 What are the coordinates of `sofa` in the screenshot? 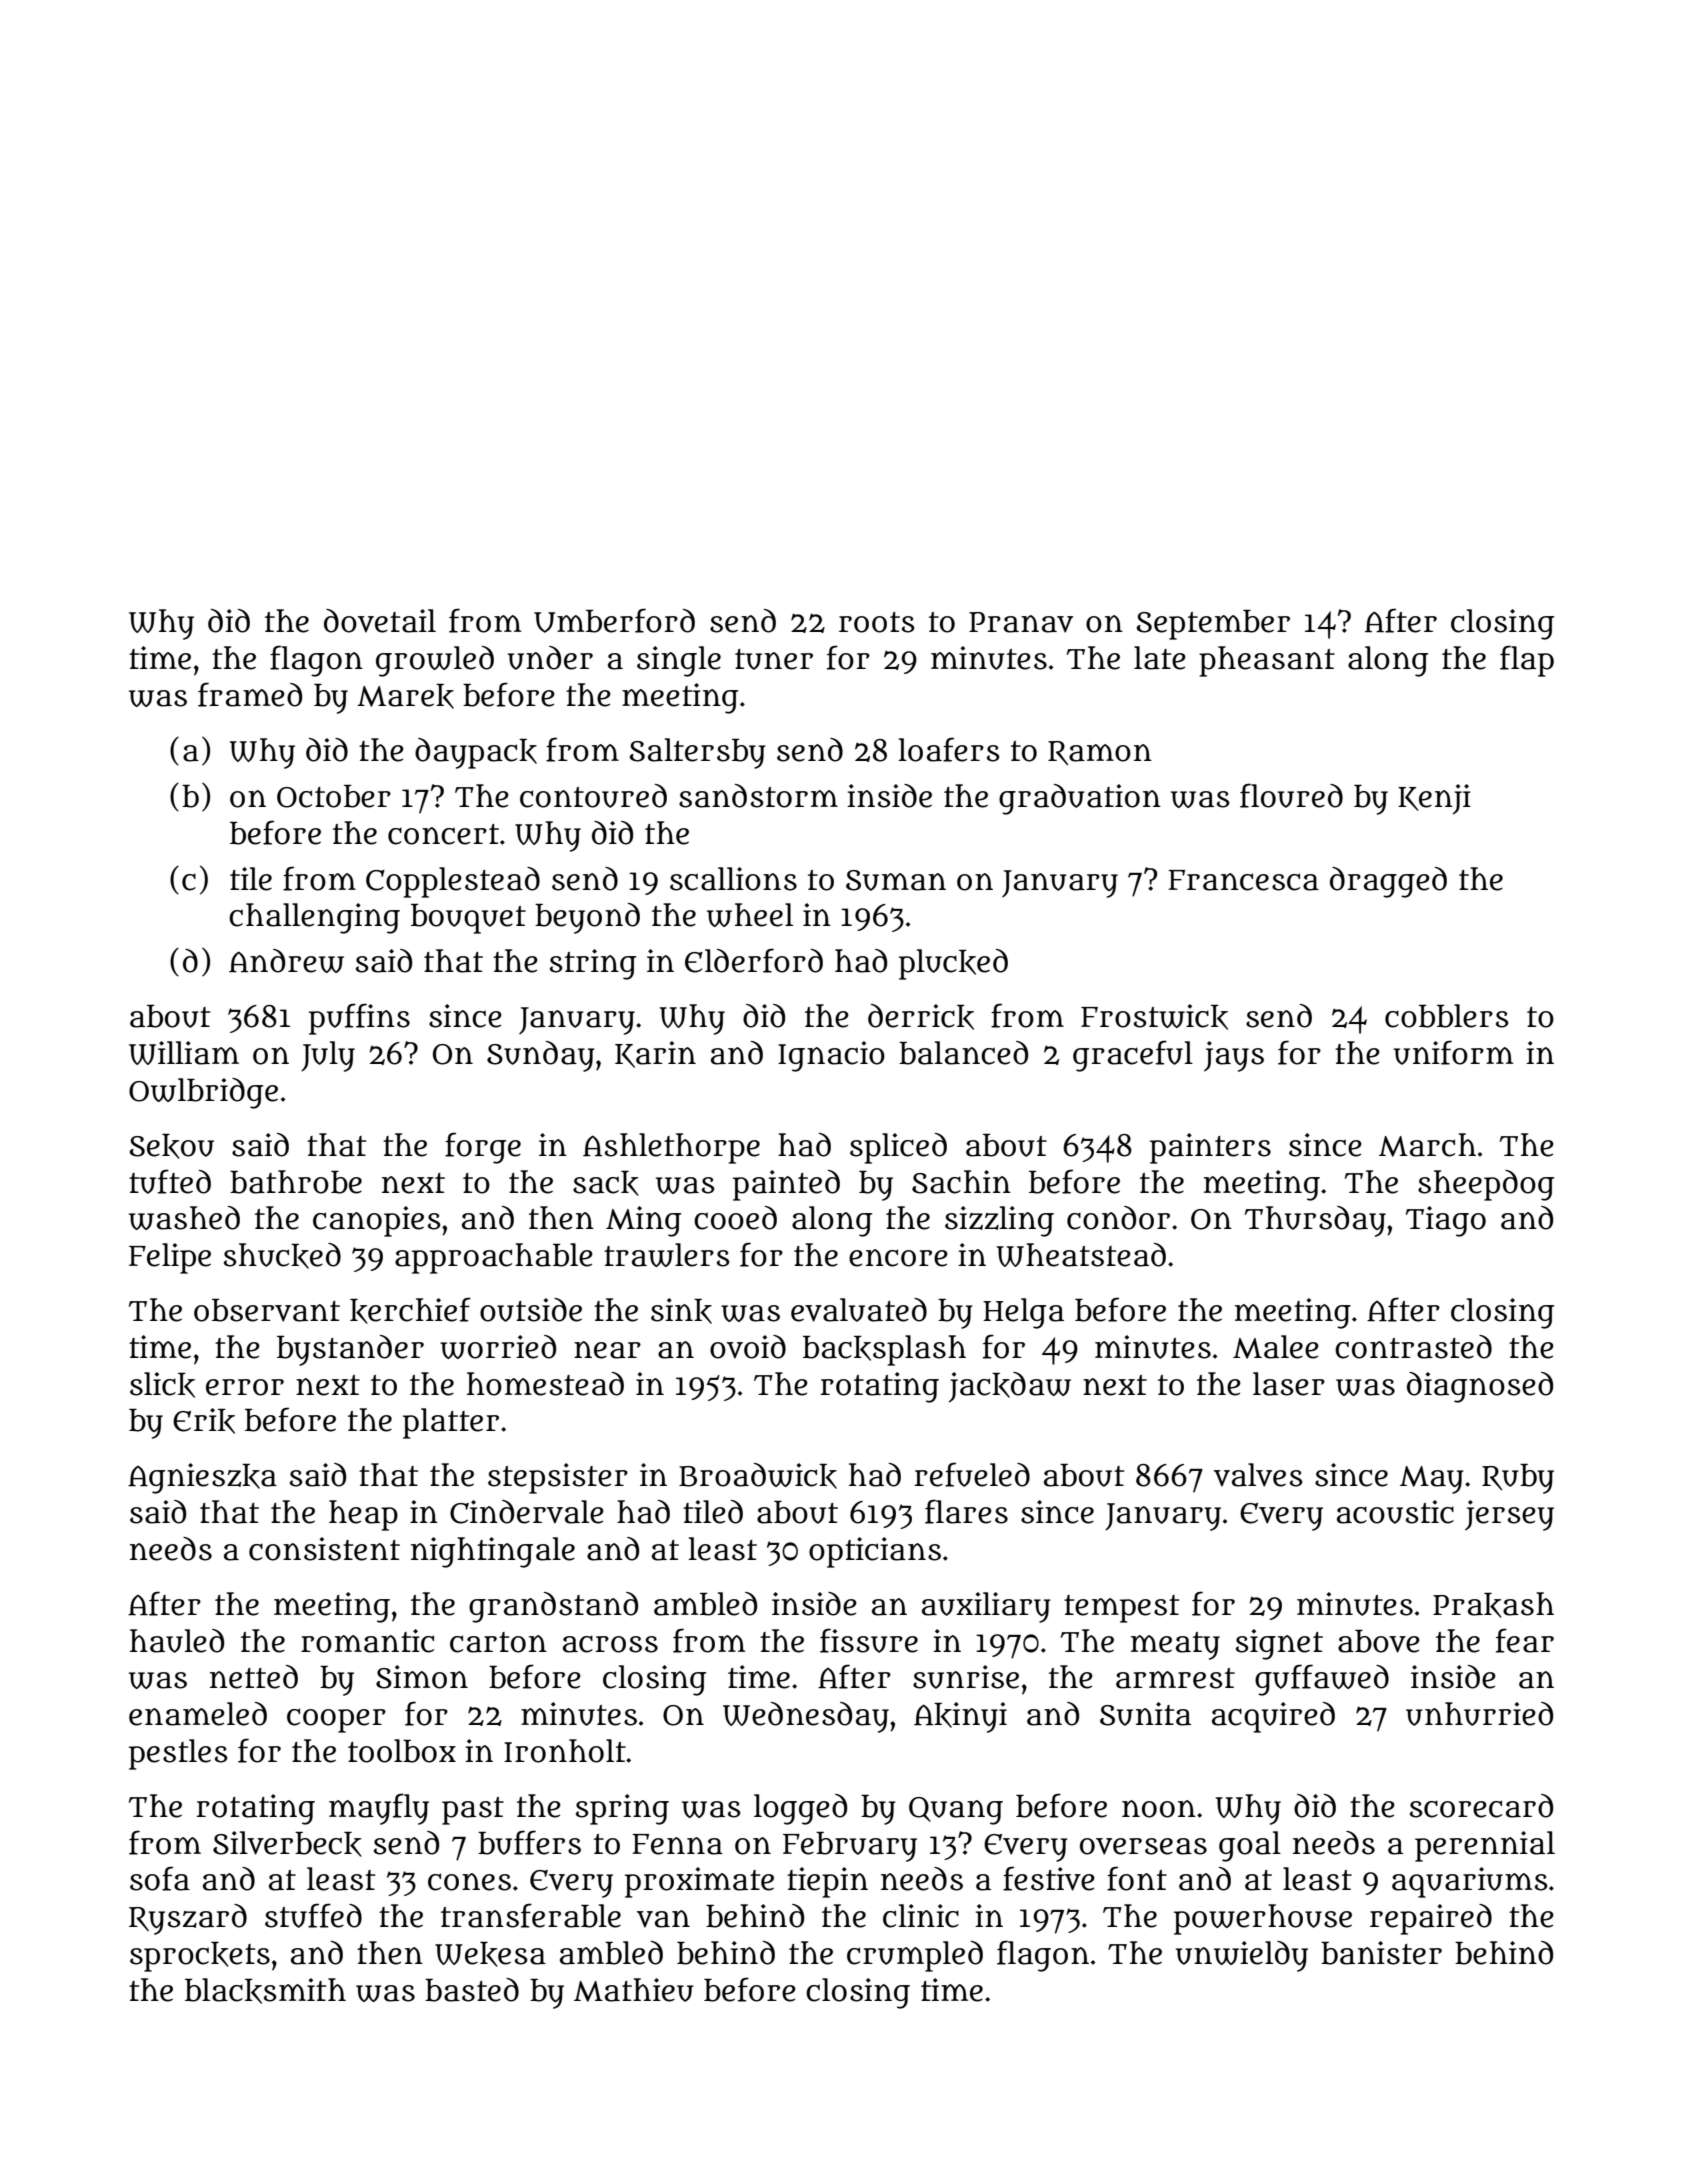 It's located at (160, 1878).
